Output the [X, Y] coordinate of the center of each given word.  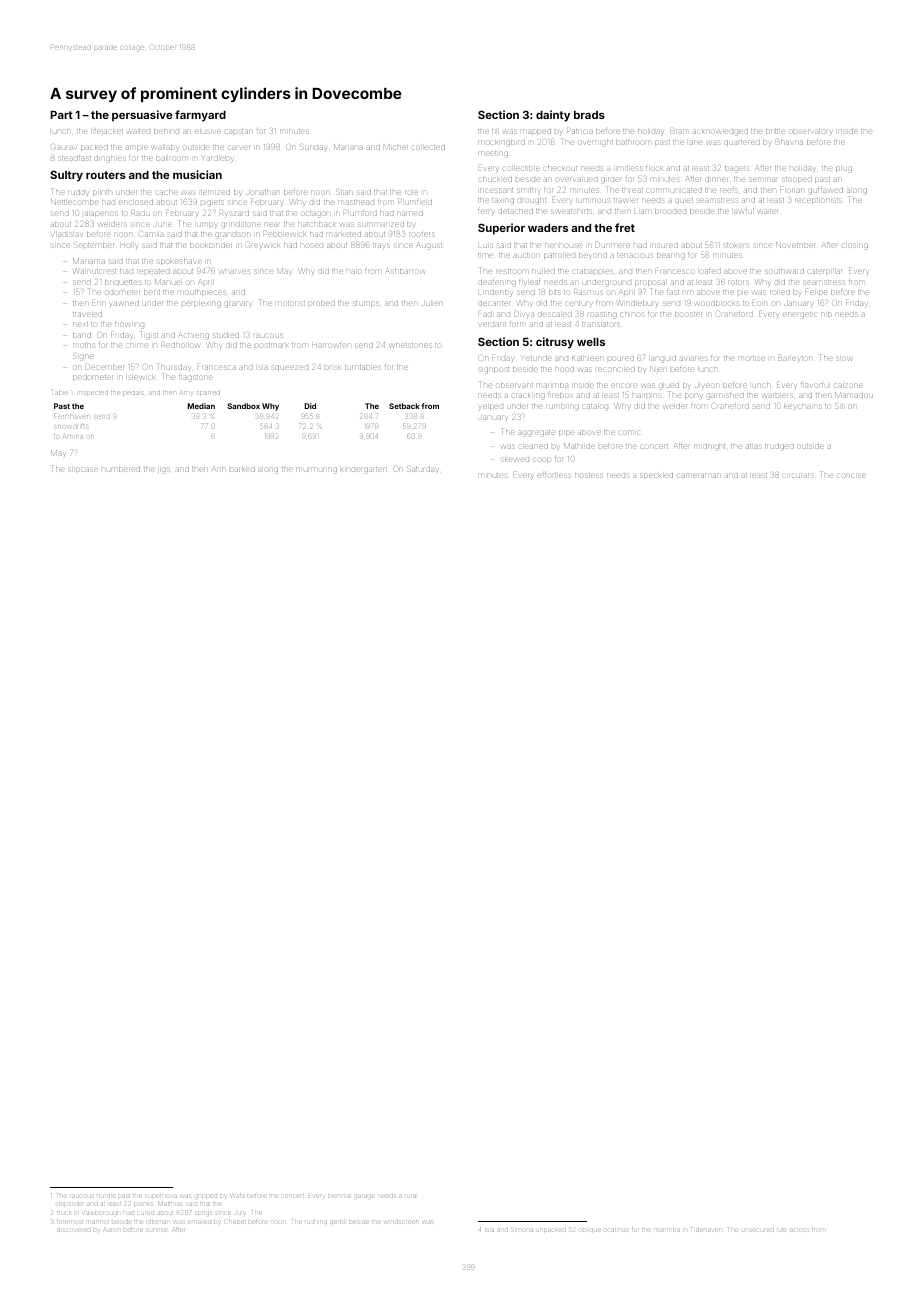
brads [589, 115]
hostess [589, 475]
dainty [553, 116]
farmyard [200, 116]
